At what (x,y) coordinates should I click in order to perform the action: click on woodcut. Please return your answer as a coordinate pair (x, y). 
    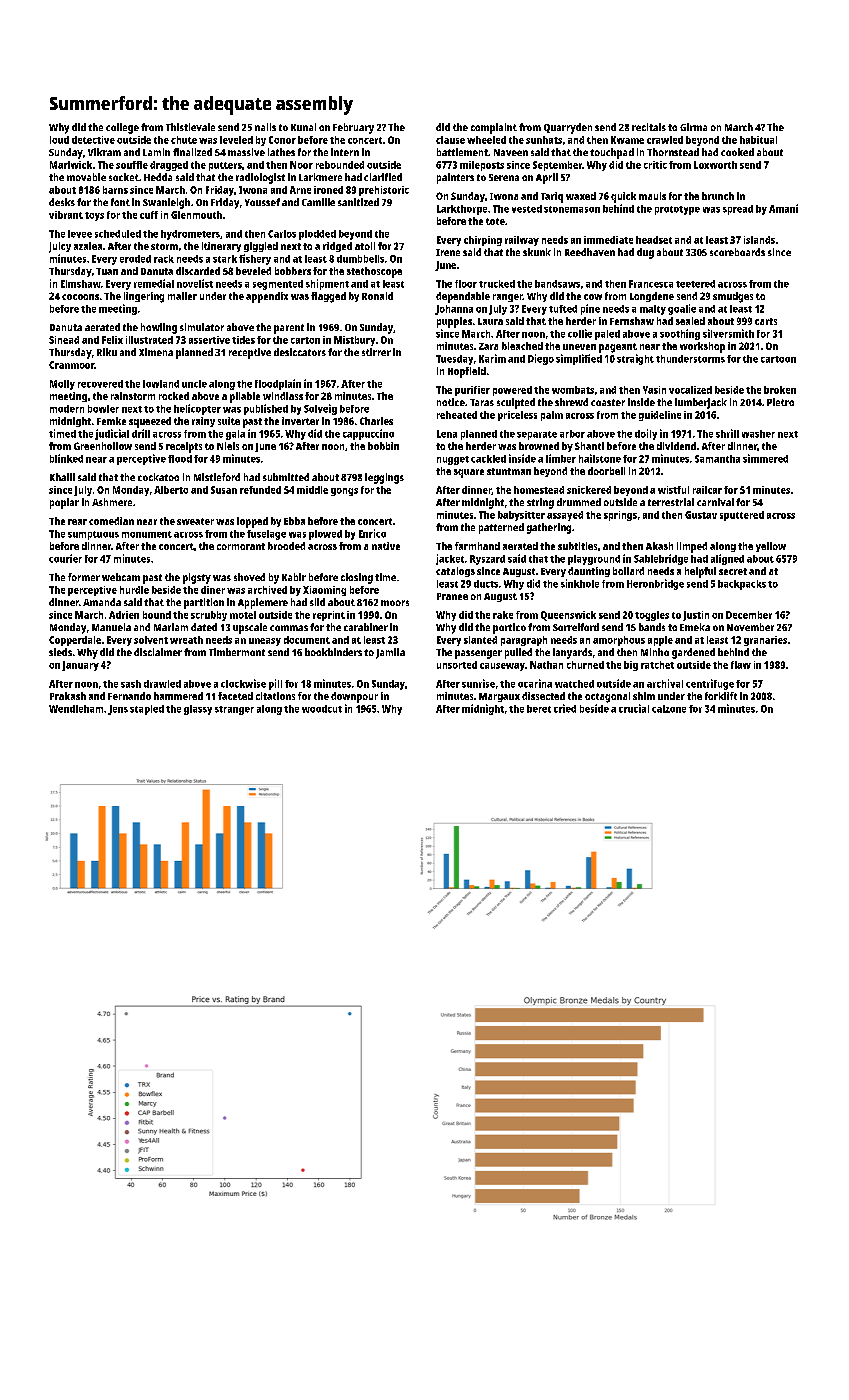
    Looking at the image, I should click on (322, 709).
